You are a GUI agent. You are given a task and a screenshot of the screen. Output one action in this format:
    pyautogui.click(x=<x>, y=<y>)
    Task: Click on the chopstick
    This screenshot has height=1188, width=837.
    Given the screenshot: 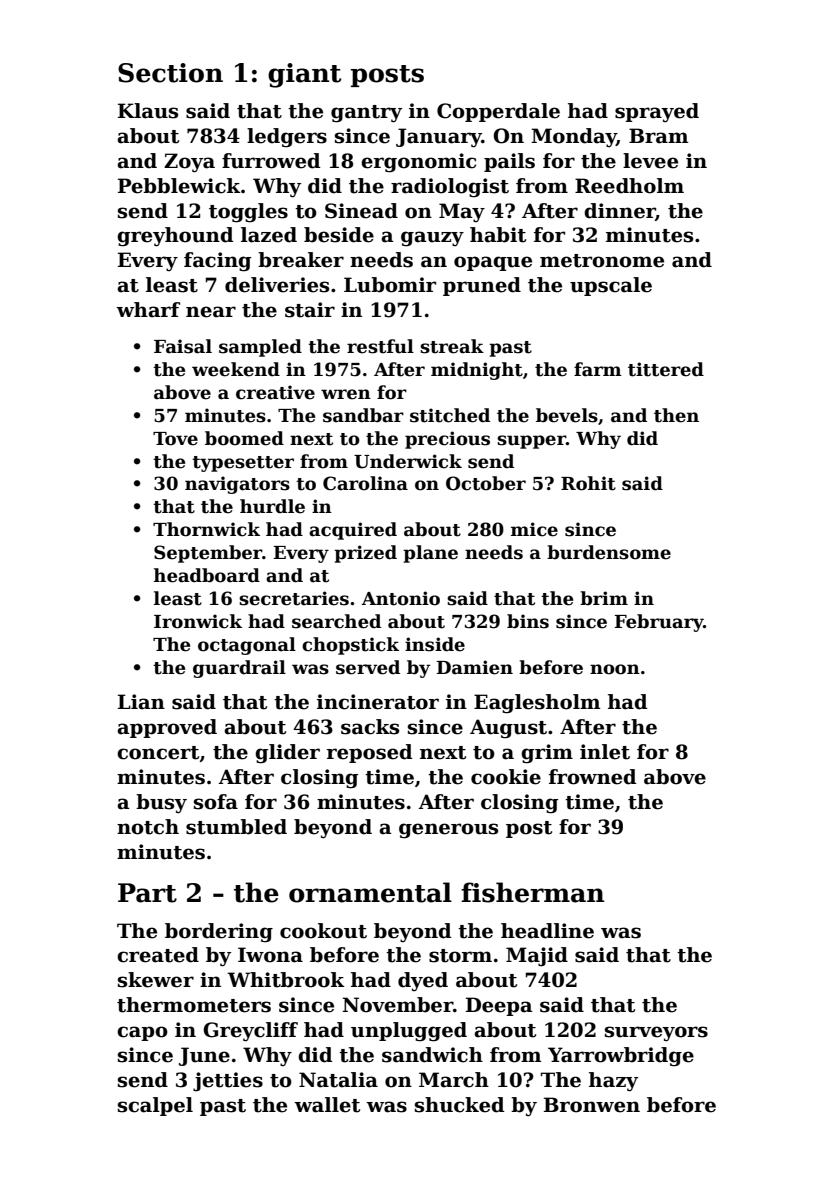 What is the action you would take?
    pyautogui.click(x=350, y=646)
